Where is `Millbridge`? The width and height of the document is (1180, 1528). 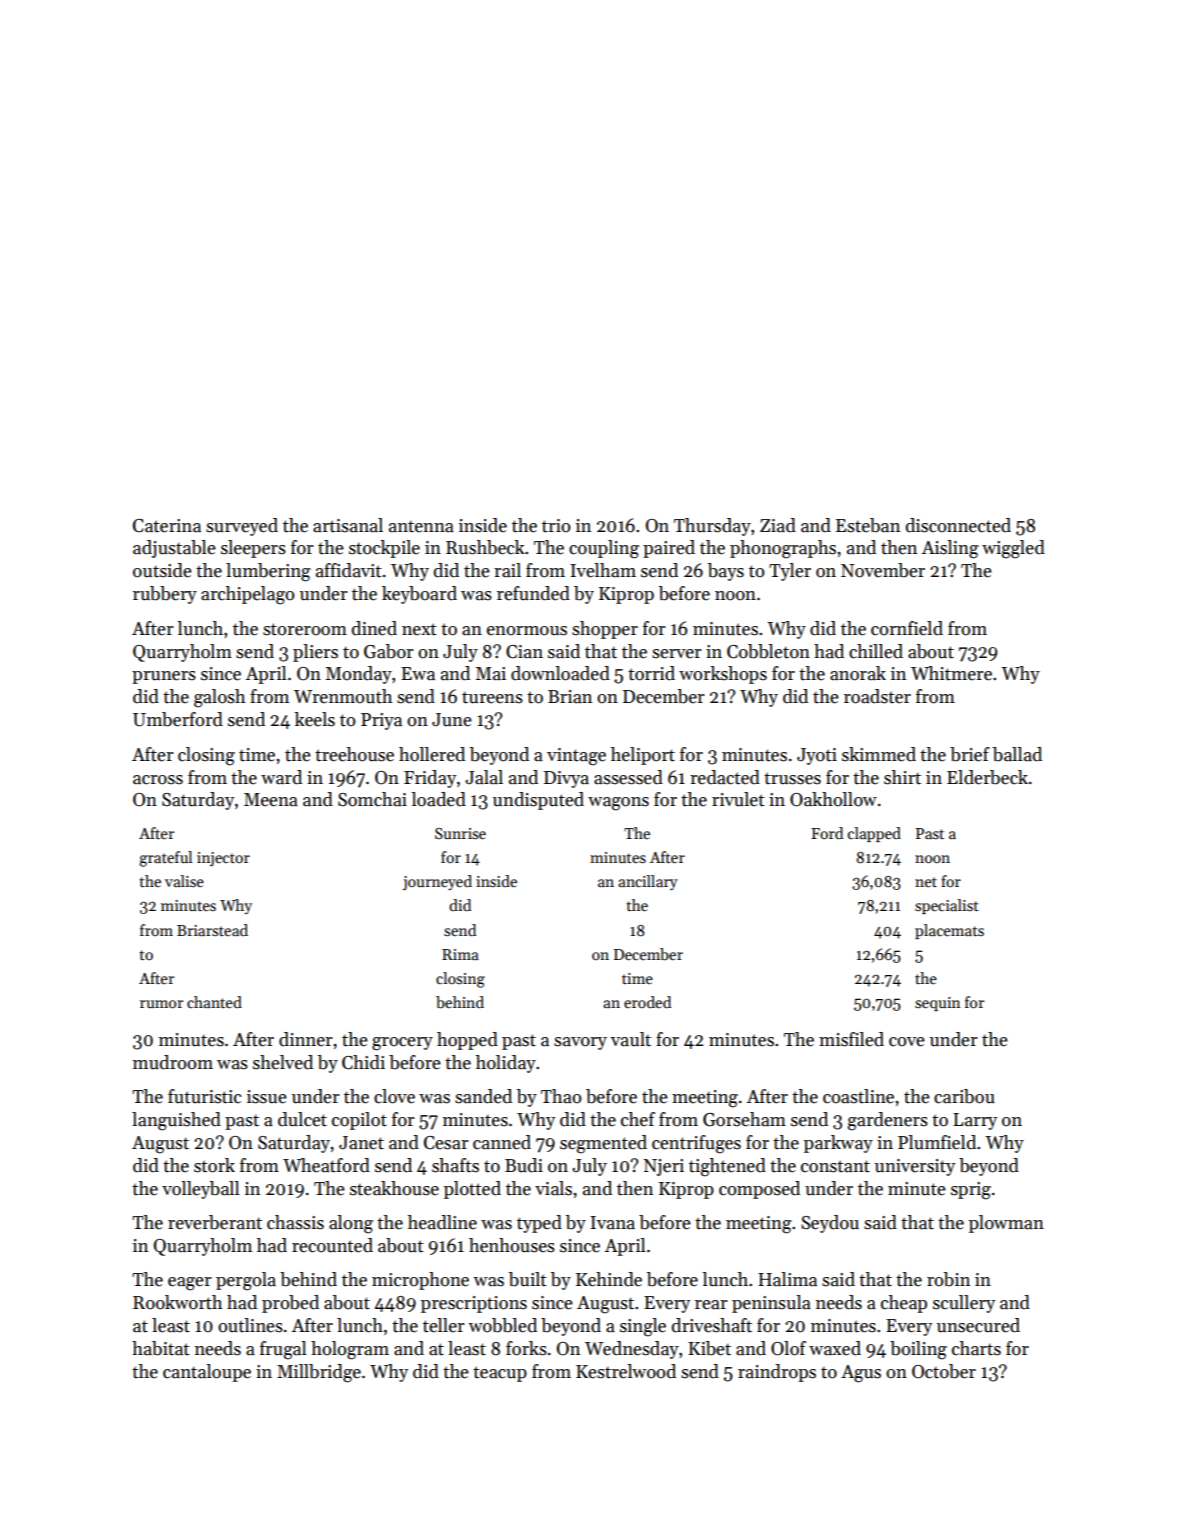 Millbridge is located at coordinates (319, 1373).
